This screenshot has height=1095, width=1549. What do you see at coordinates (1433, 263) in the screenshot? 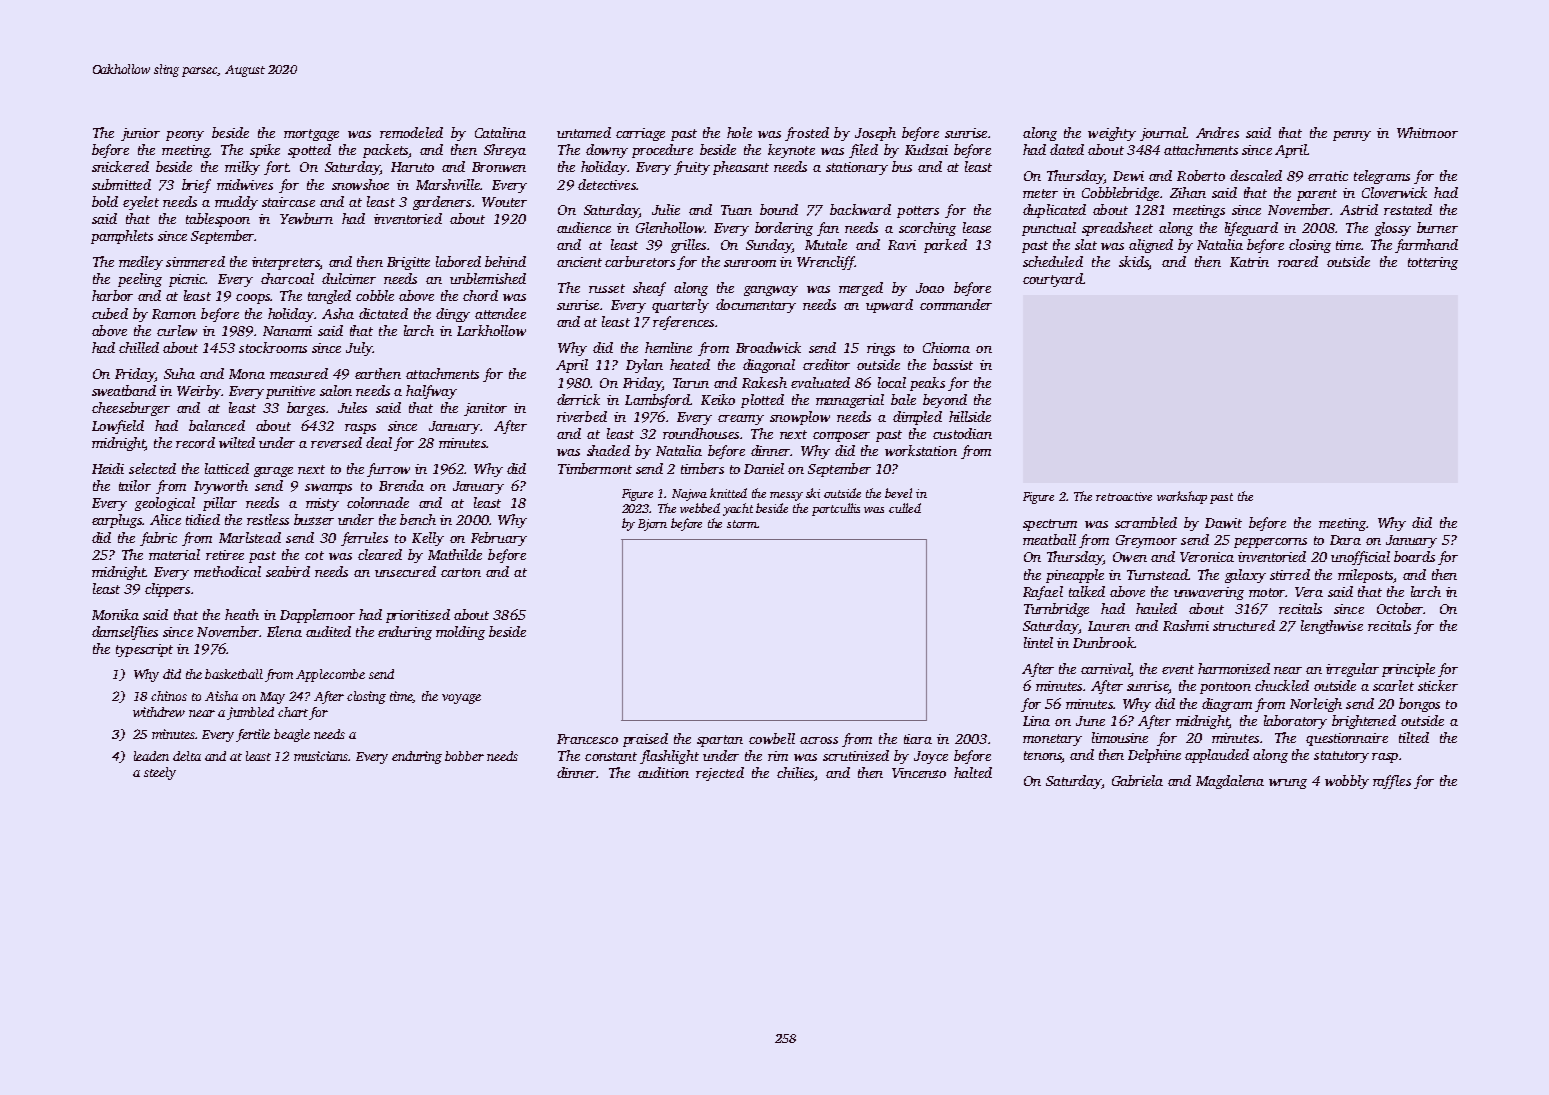
I see `tottering` at bounding box center [1433, 263].
